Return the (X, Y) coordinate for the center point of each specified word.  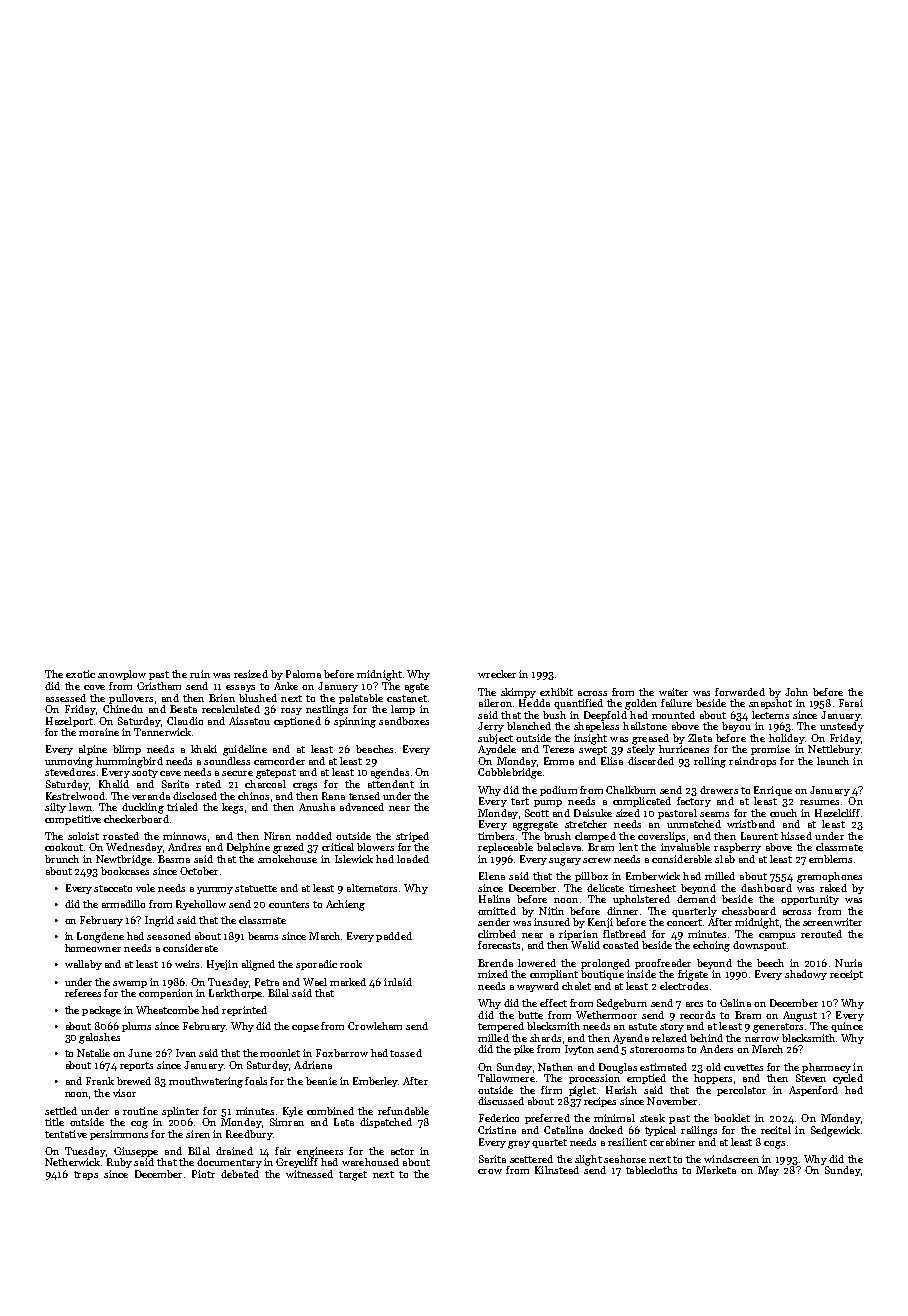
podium (558, 791)
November (672, 1101)
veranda (151, 796)
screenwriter (832, 922)
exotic (80, 674)
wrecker (497, 674)
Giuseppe (136, 1152)
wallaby (83, 965)
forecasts (499, 945)
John (796, 692)
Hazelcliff (837, 813)
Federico (499, 1118)
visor (124, 1093)
